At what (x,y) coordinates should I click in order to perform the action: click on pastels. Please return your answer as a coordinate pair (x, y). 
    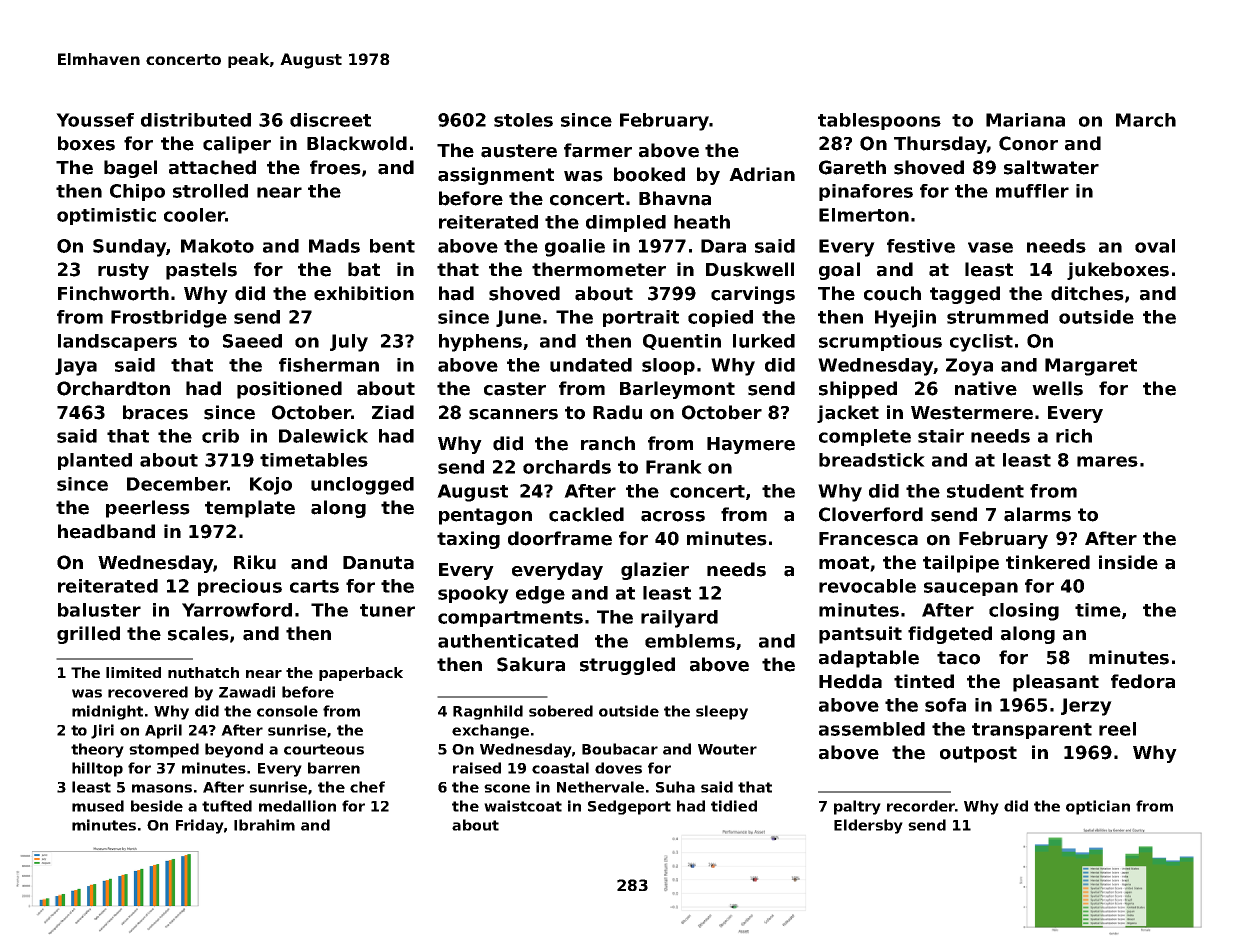
    Looking at the image, I should click on (201, 271).
